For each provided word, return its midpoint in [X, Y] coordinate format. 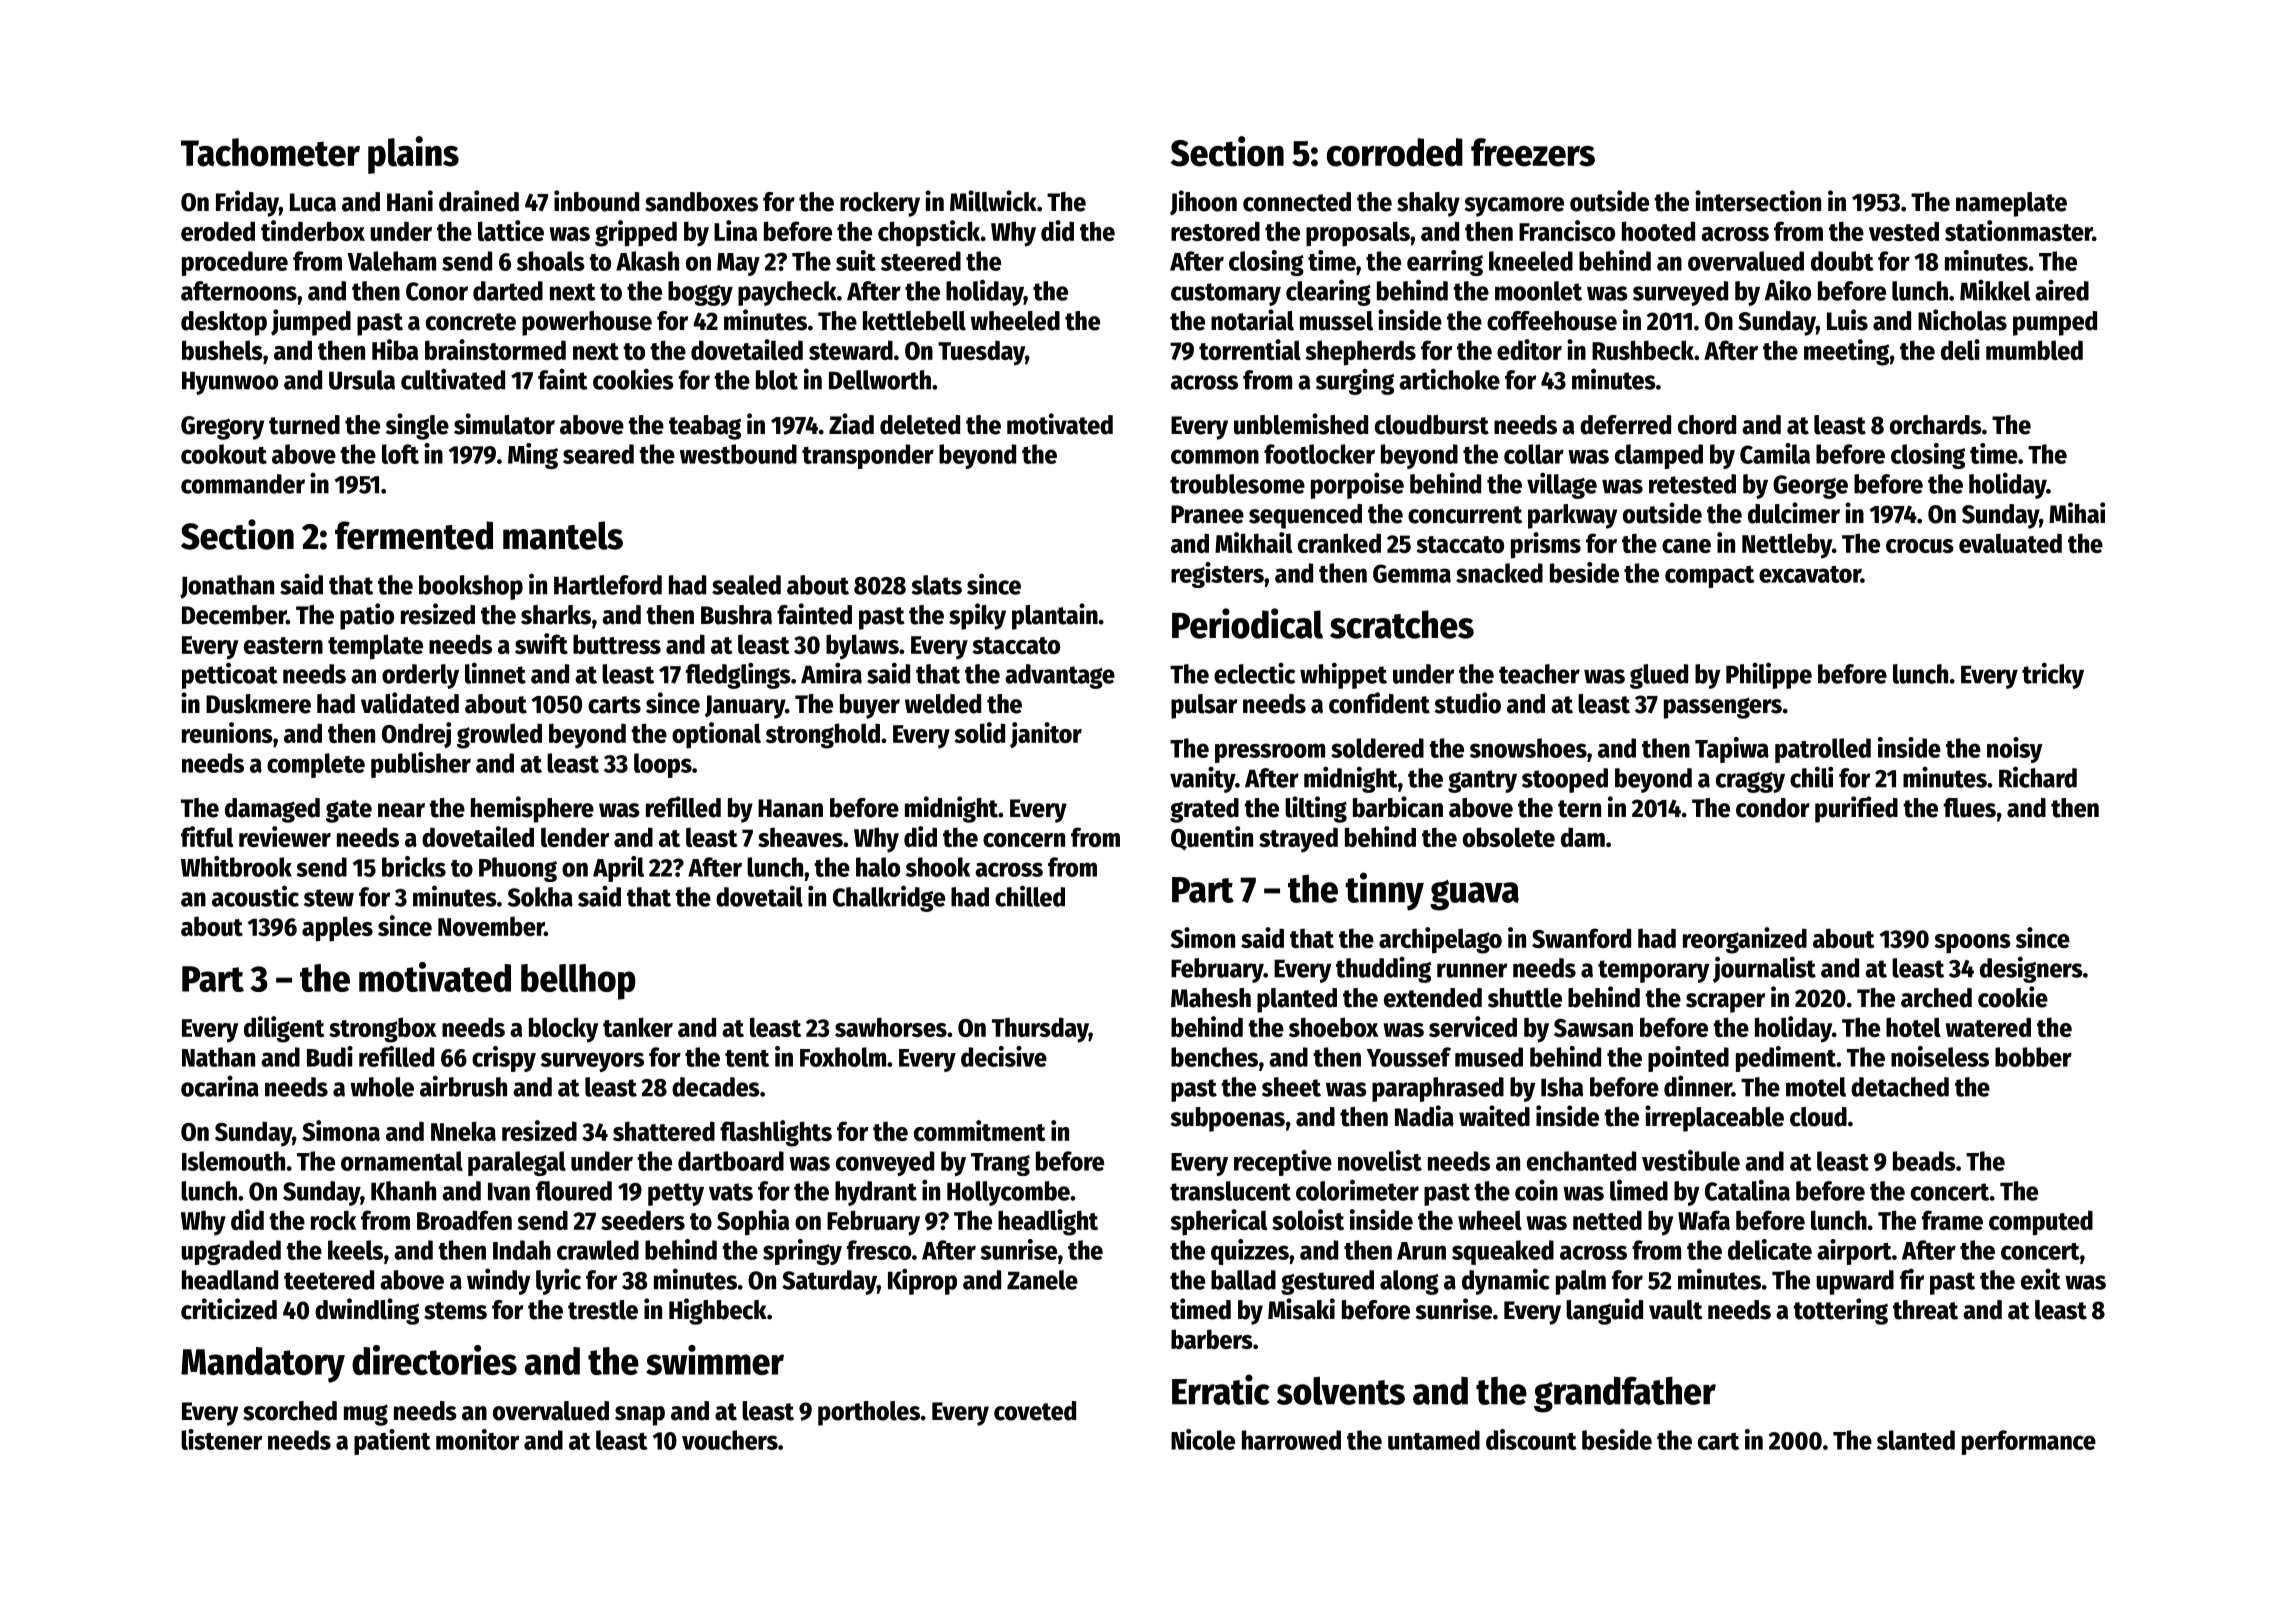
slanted [1916, 1440]
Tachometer [270, 152]
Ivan [509, 1191]
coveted [1035, 1411]
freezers [1533, 152]
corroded [1395, 152]
